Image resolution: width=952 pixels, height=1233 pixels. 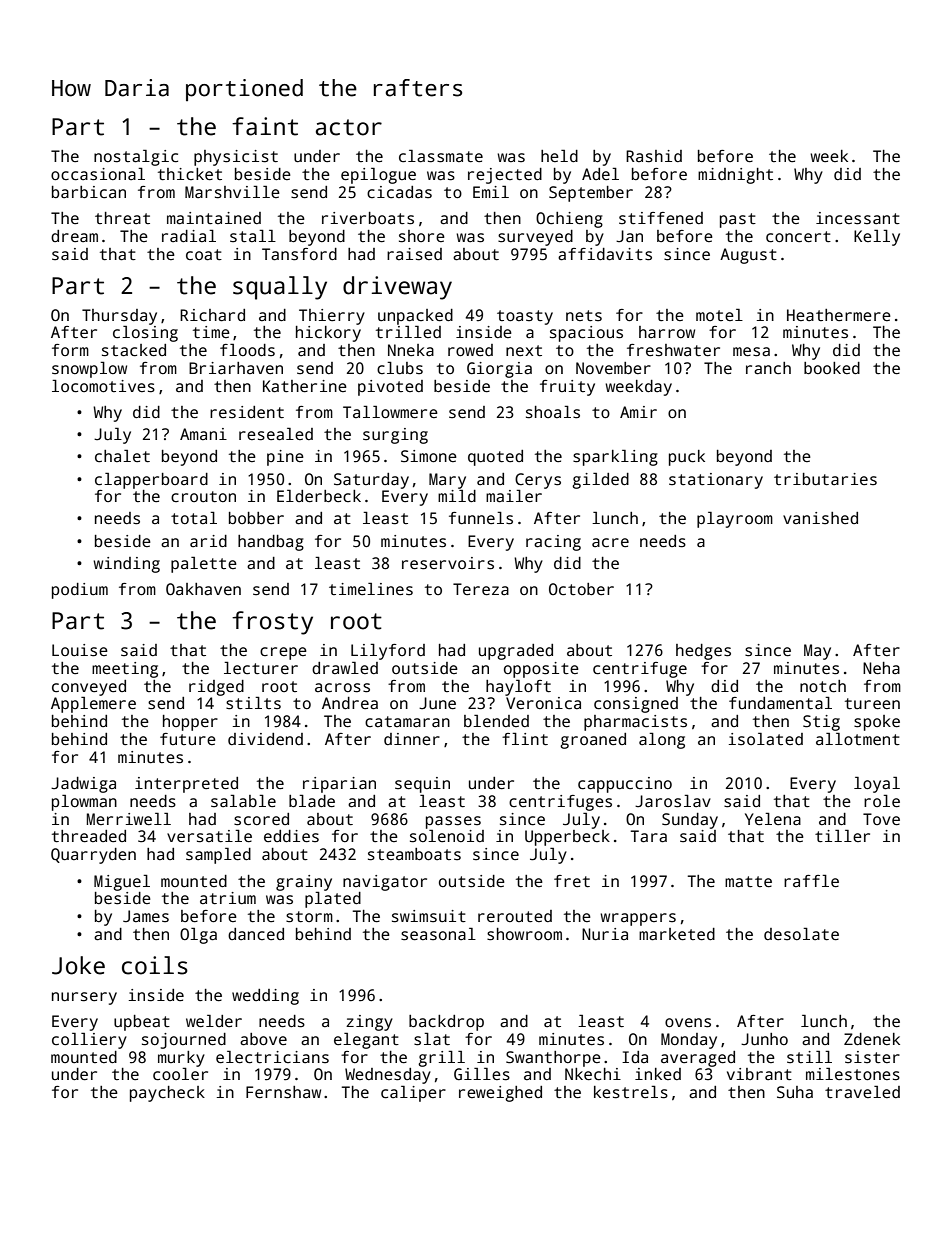 I want to click on arid, so click(x=208, y=541).
